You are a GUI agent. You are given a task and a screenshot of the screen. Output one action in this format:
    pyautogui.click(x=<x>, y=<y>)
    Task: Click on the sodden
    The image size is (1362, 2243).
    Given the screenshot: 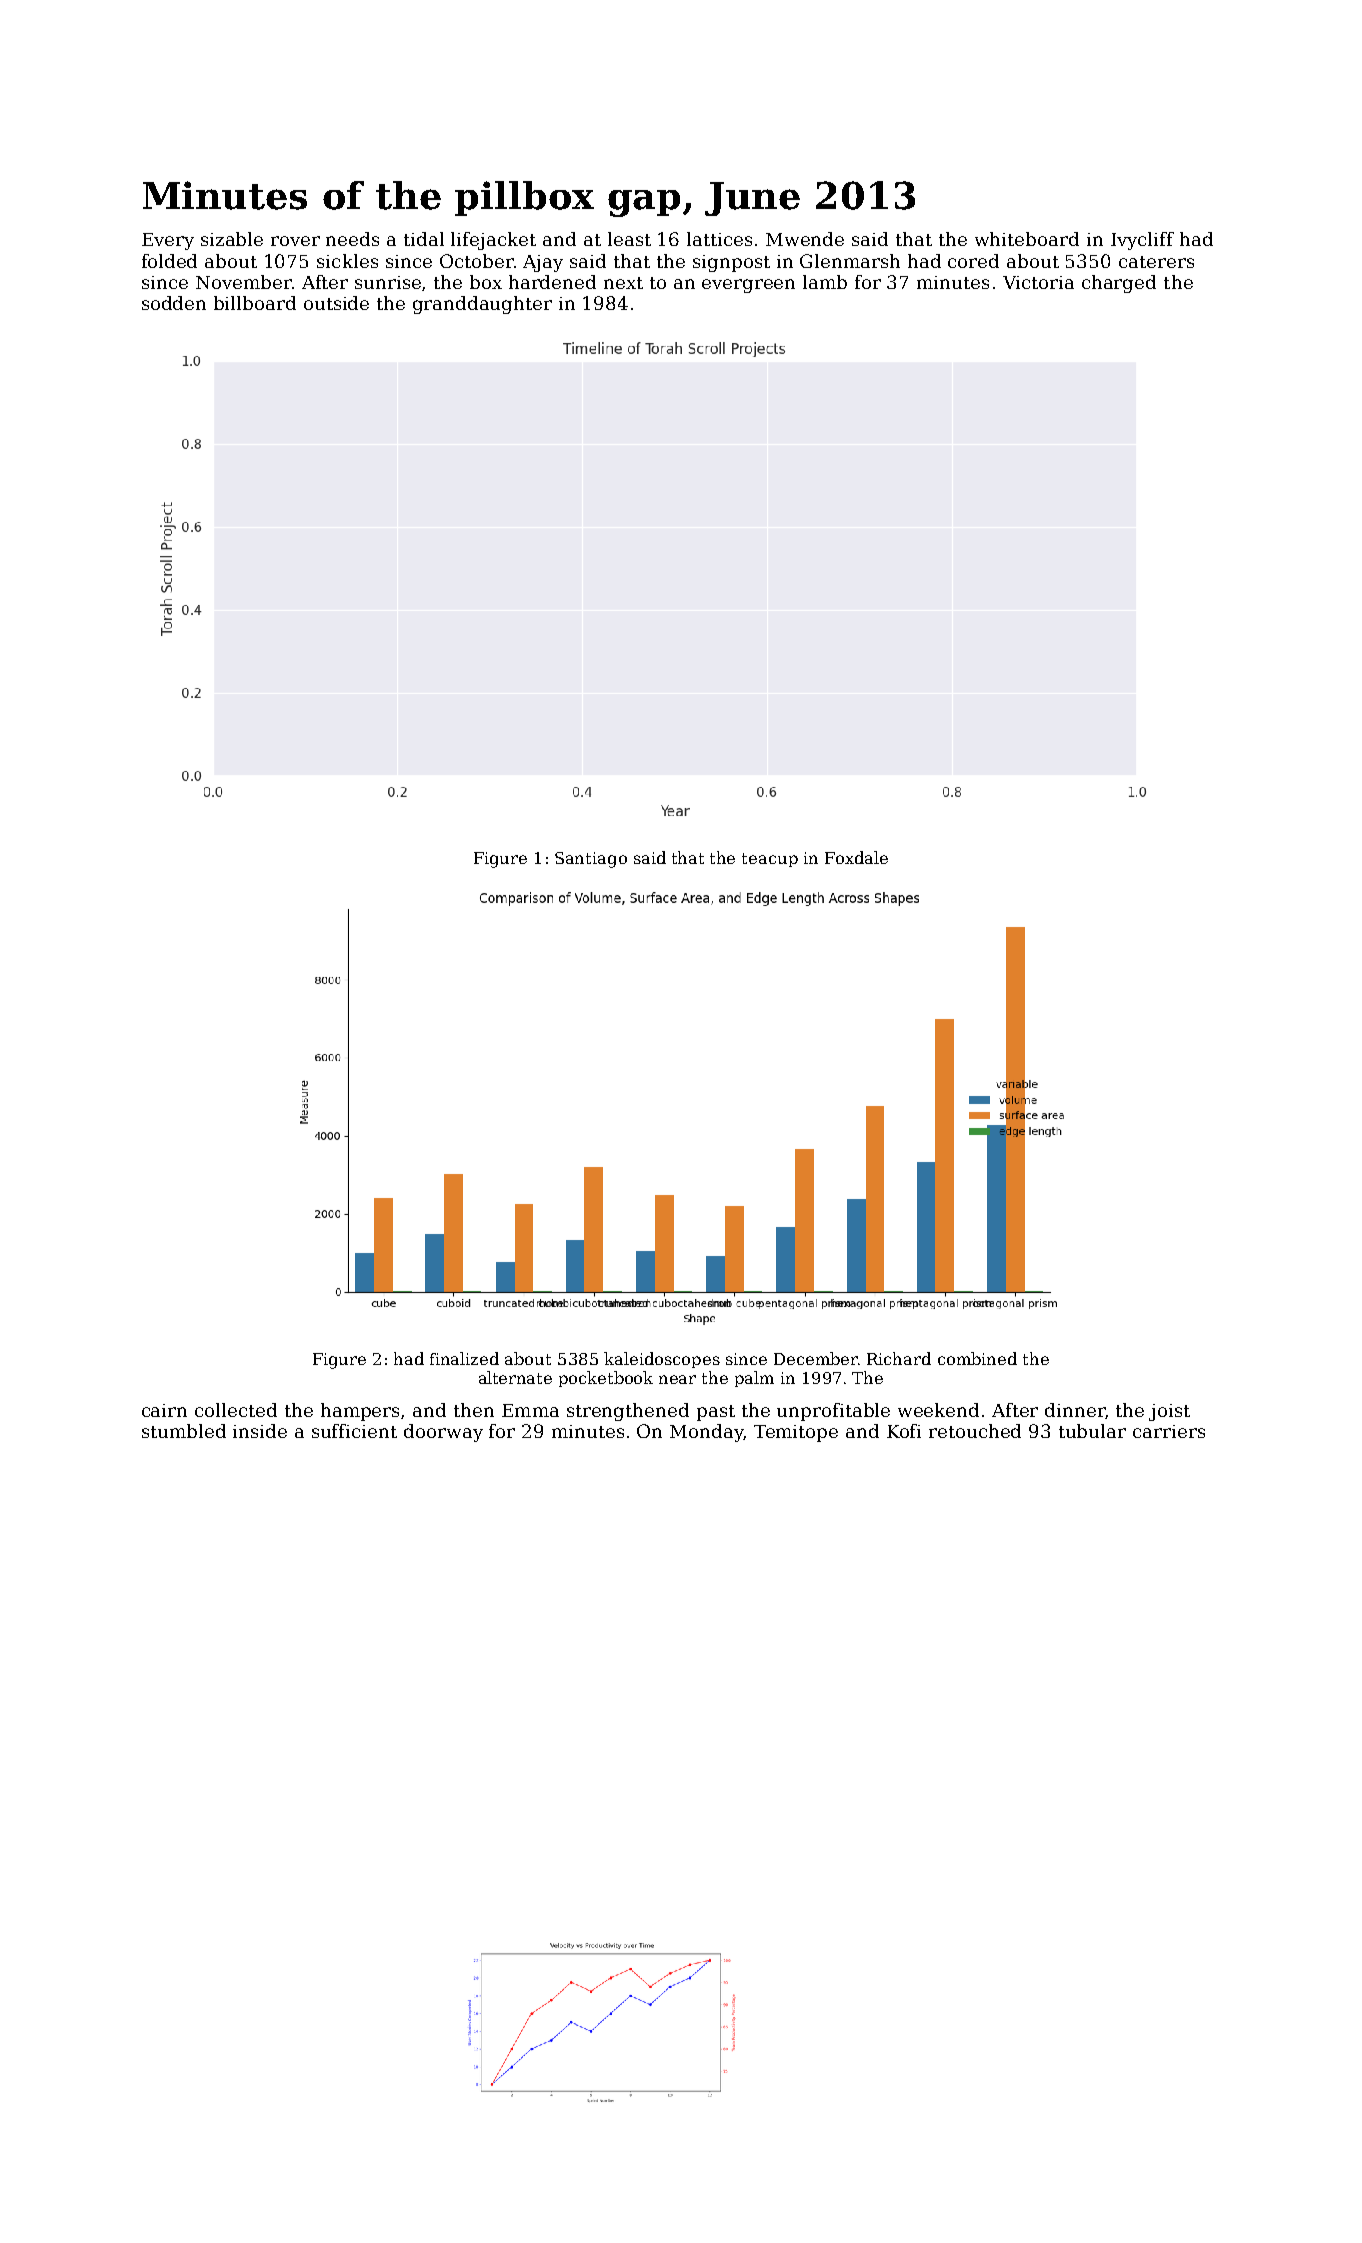 What is the action you would take?
    pyautogui.click(x=174, y=303)
